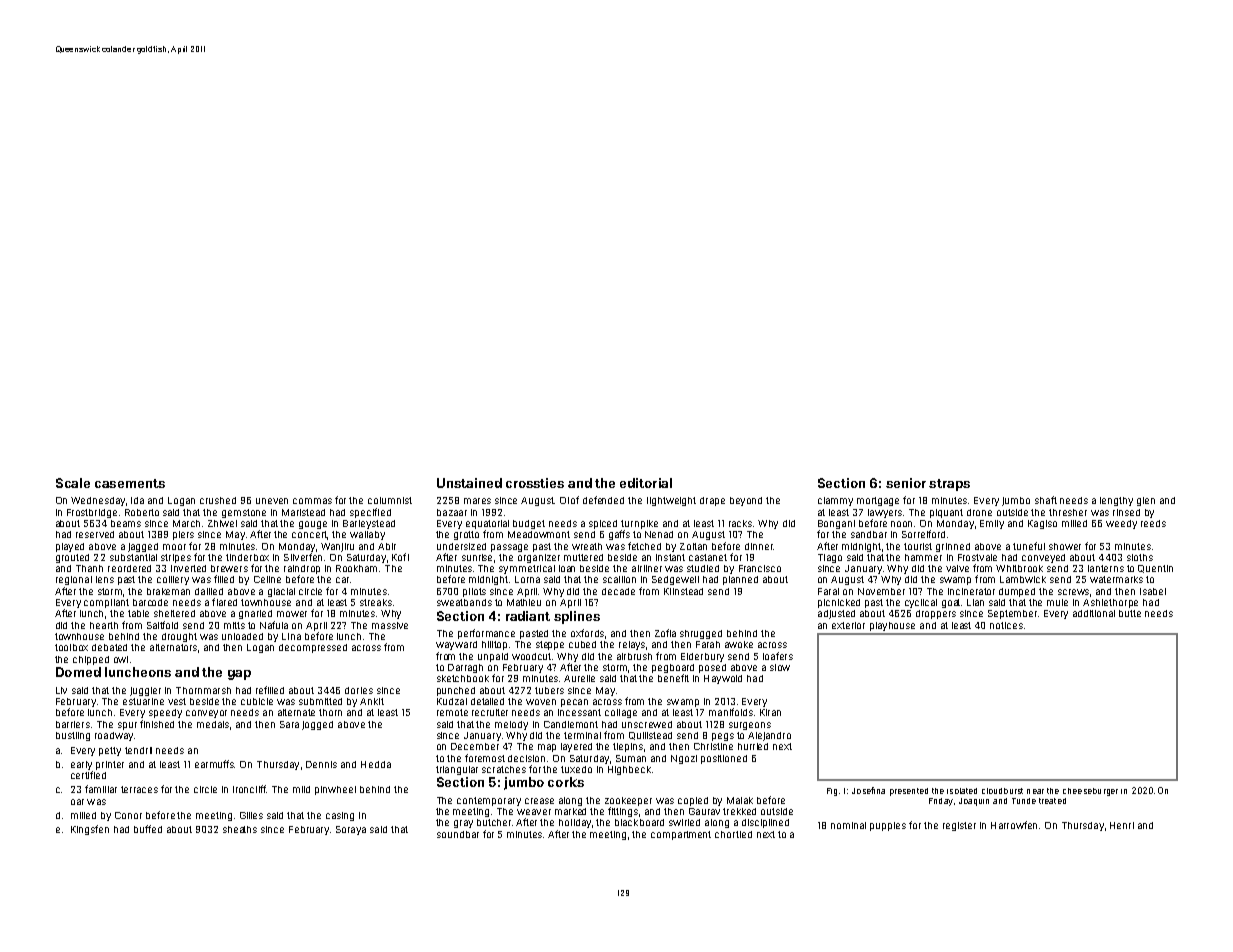 The height and width of the page is (952, 1233). I want to click on Kilnstead, so click(683, 591).
